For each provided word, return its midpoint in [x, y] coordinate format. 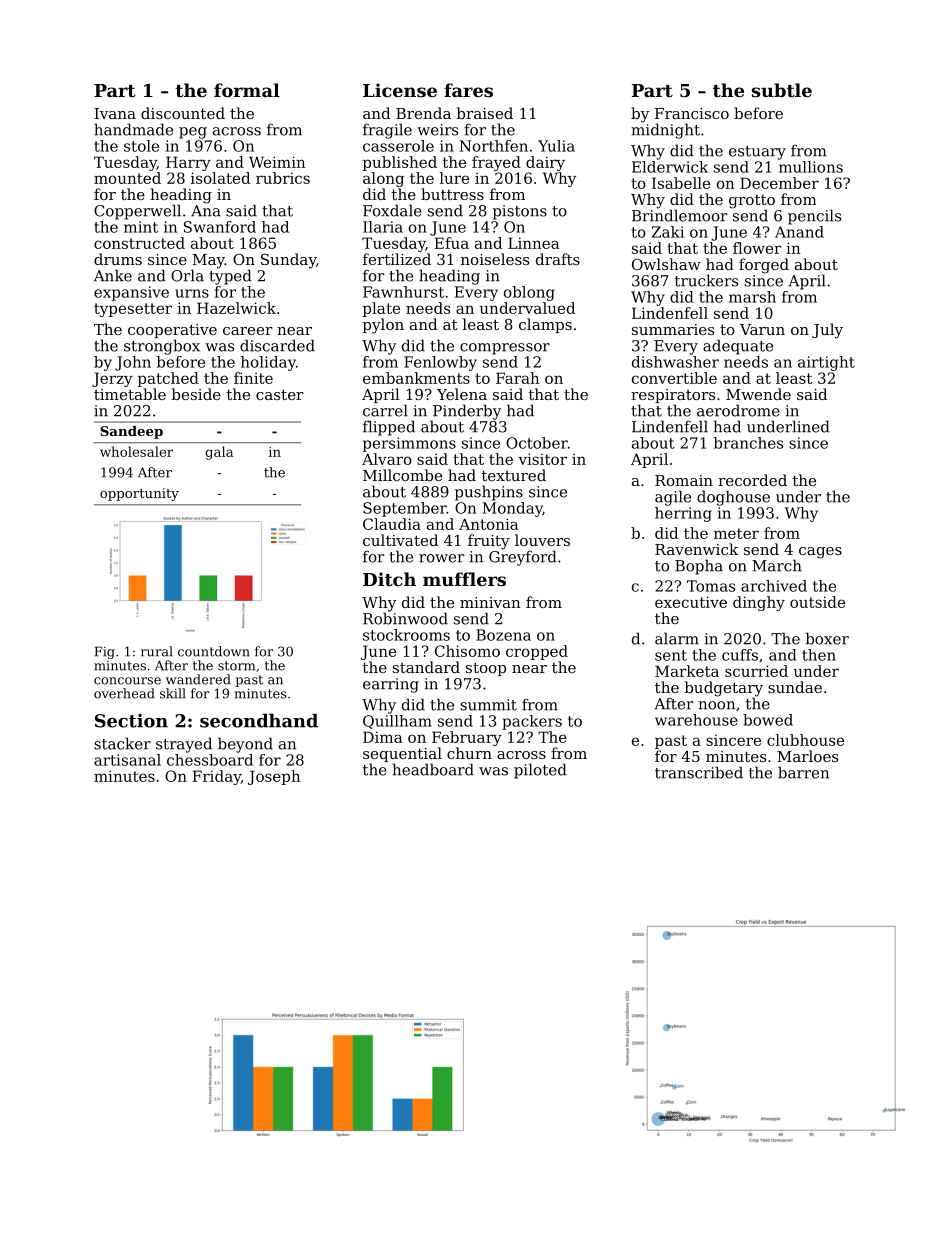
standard [426, 667]
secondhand [259, 720]
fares [468, 90]
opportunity [139, 494]
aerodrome [738, 410]
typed [230, 277]
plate [381, 309]
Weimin [277, 162]
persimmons [409, 444]
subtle [782, 90]
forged [764, 266]
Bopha [699, 567]
